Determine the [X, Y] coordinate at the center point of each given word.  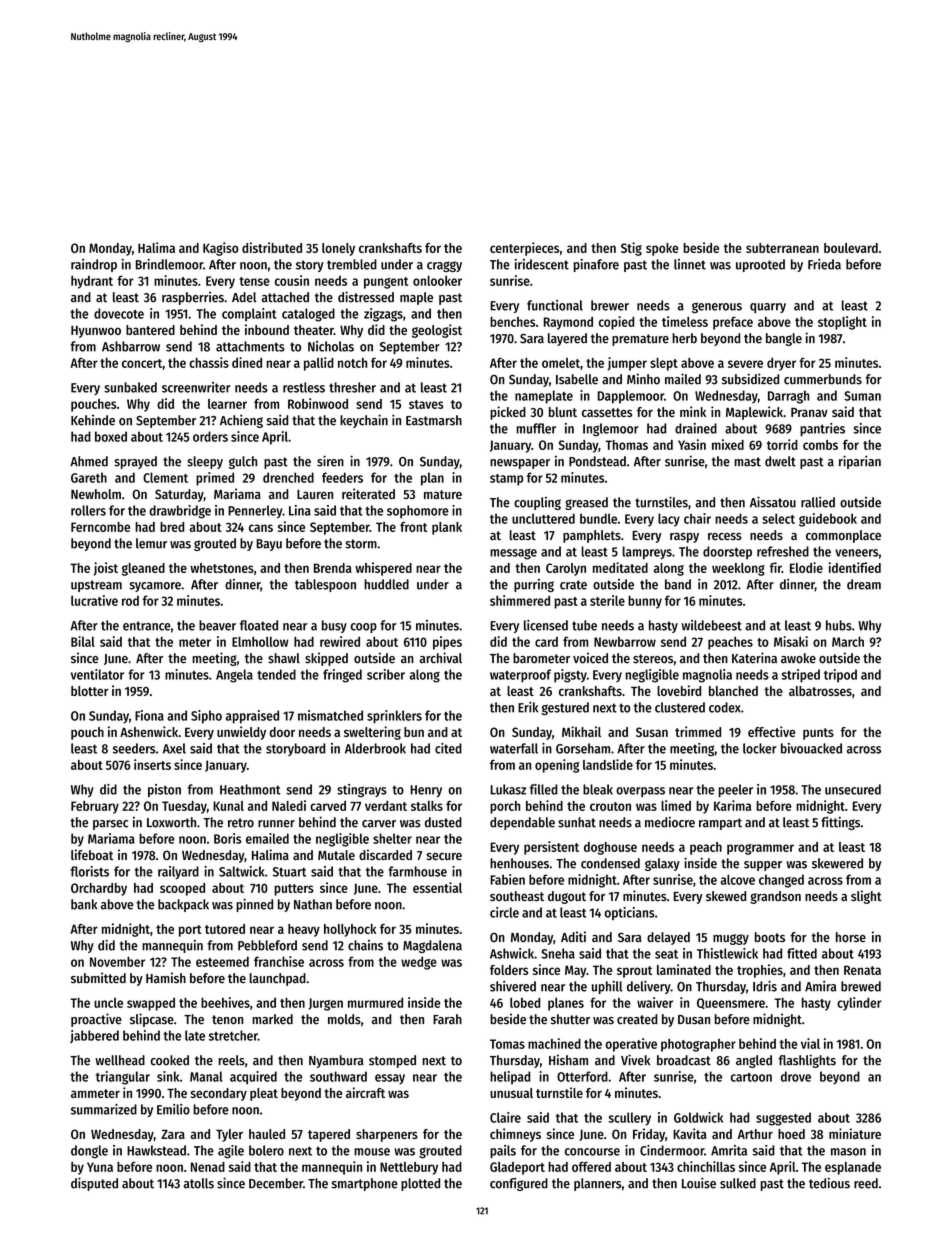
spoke [662, 249]
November [117, 961]
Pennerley [255, 511]
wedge [419, 963]
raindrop [94, 265]
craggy [444, 266]
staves [426, 404]
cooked [169, 1060]
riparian [860, 462]
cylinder [859, 1004]
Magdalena [432, 946]
